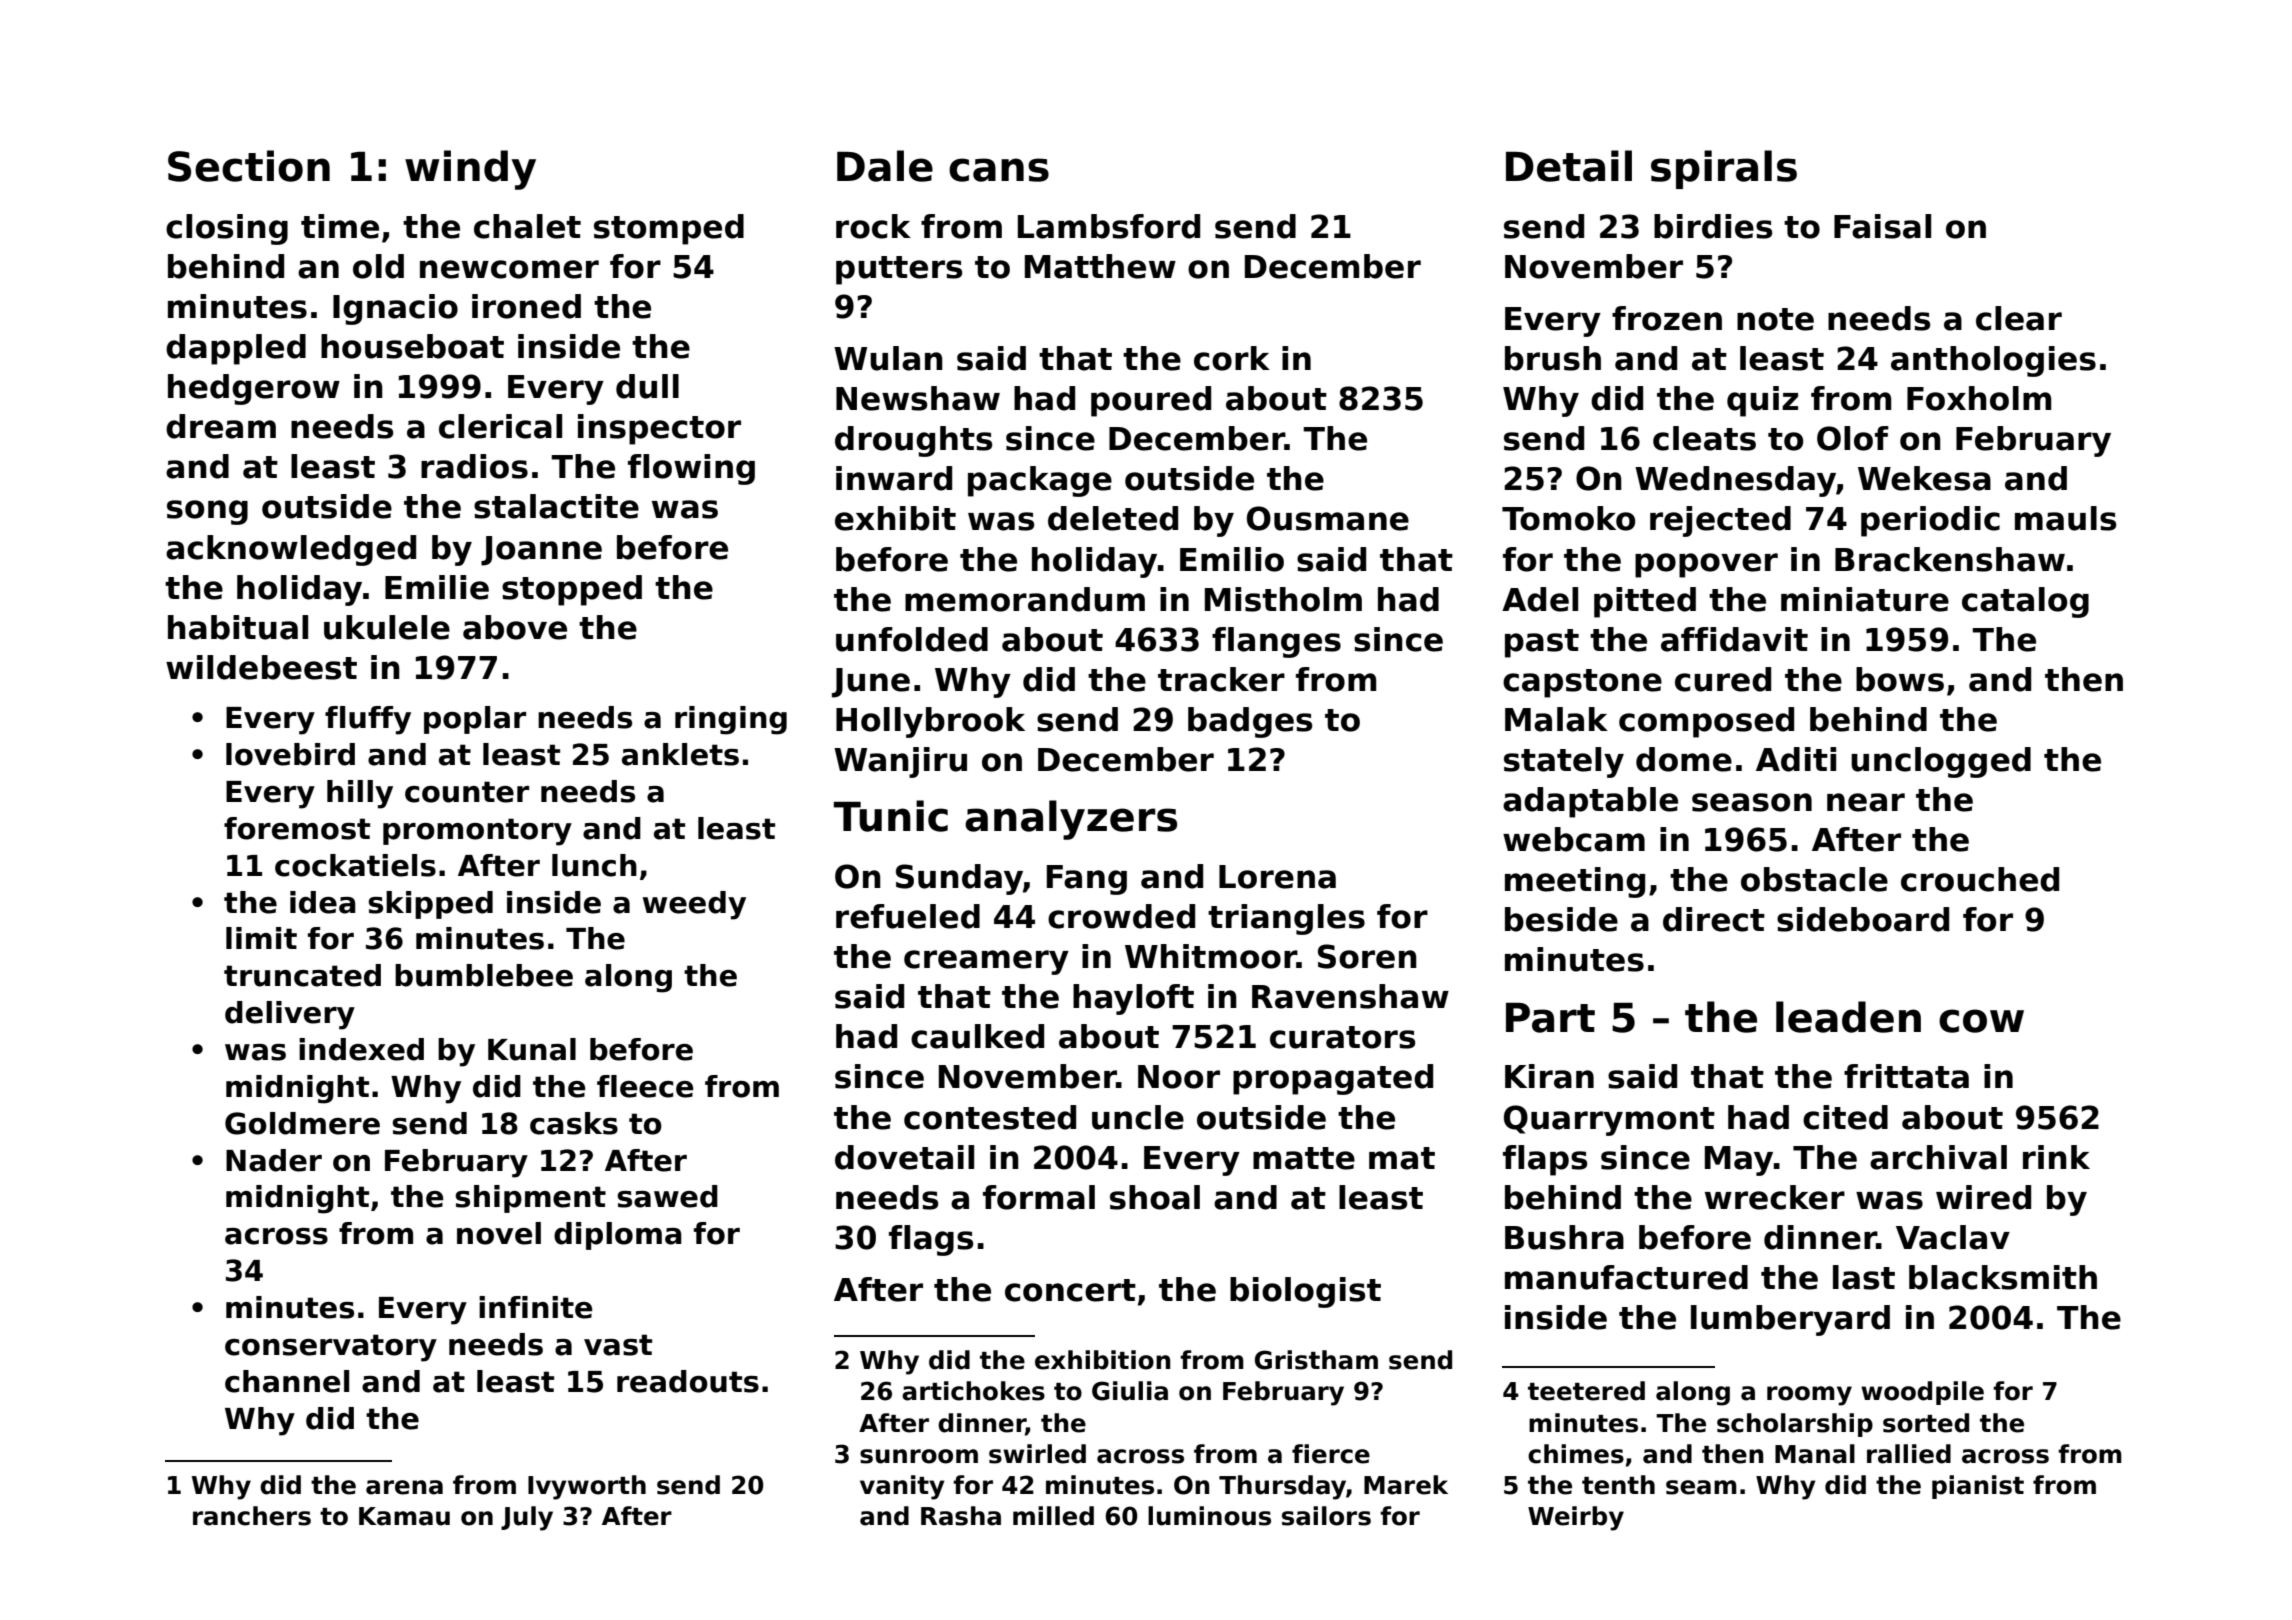 Image resolution: width=2292 pixels, height=1620 pixels. I want to click on past, so click(1542, 643).
